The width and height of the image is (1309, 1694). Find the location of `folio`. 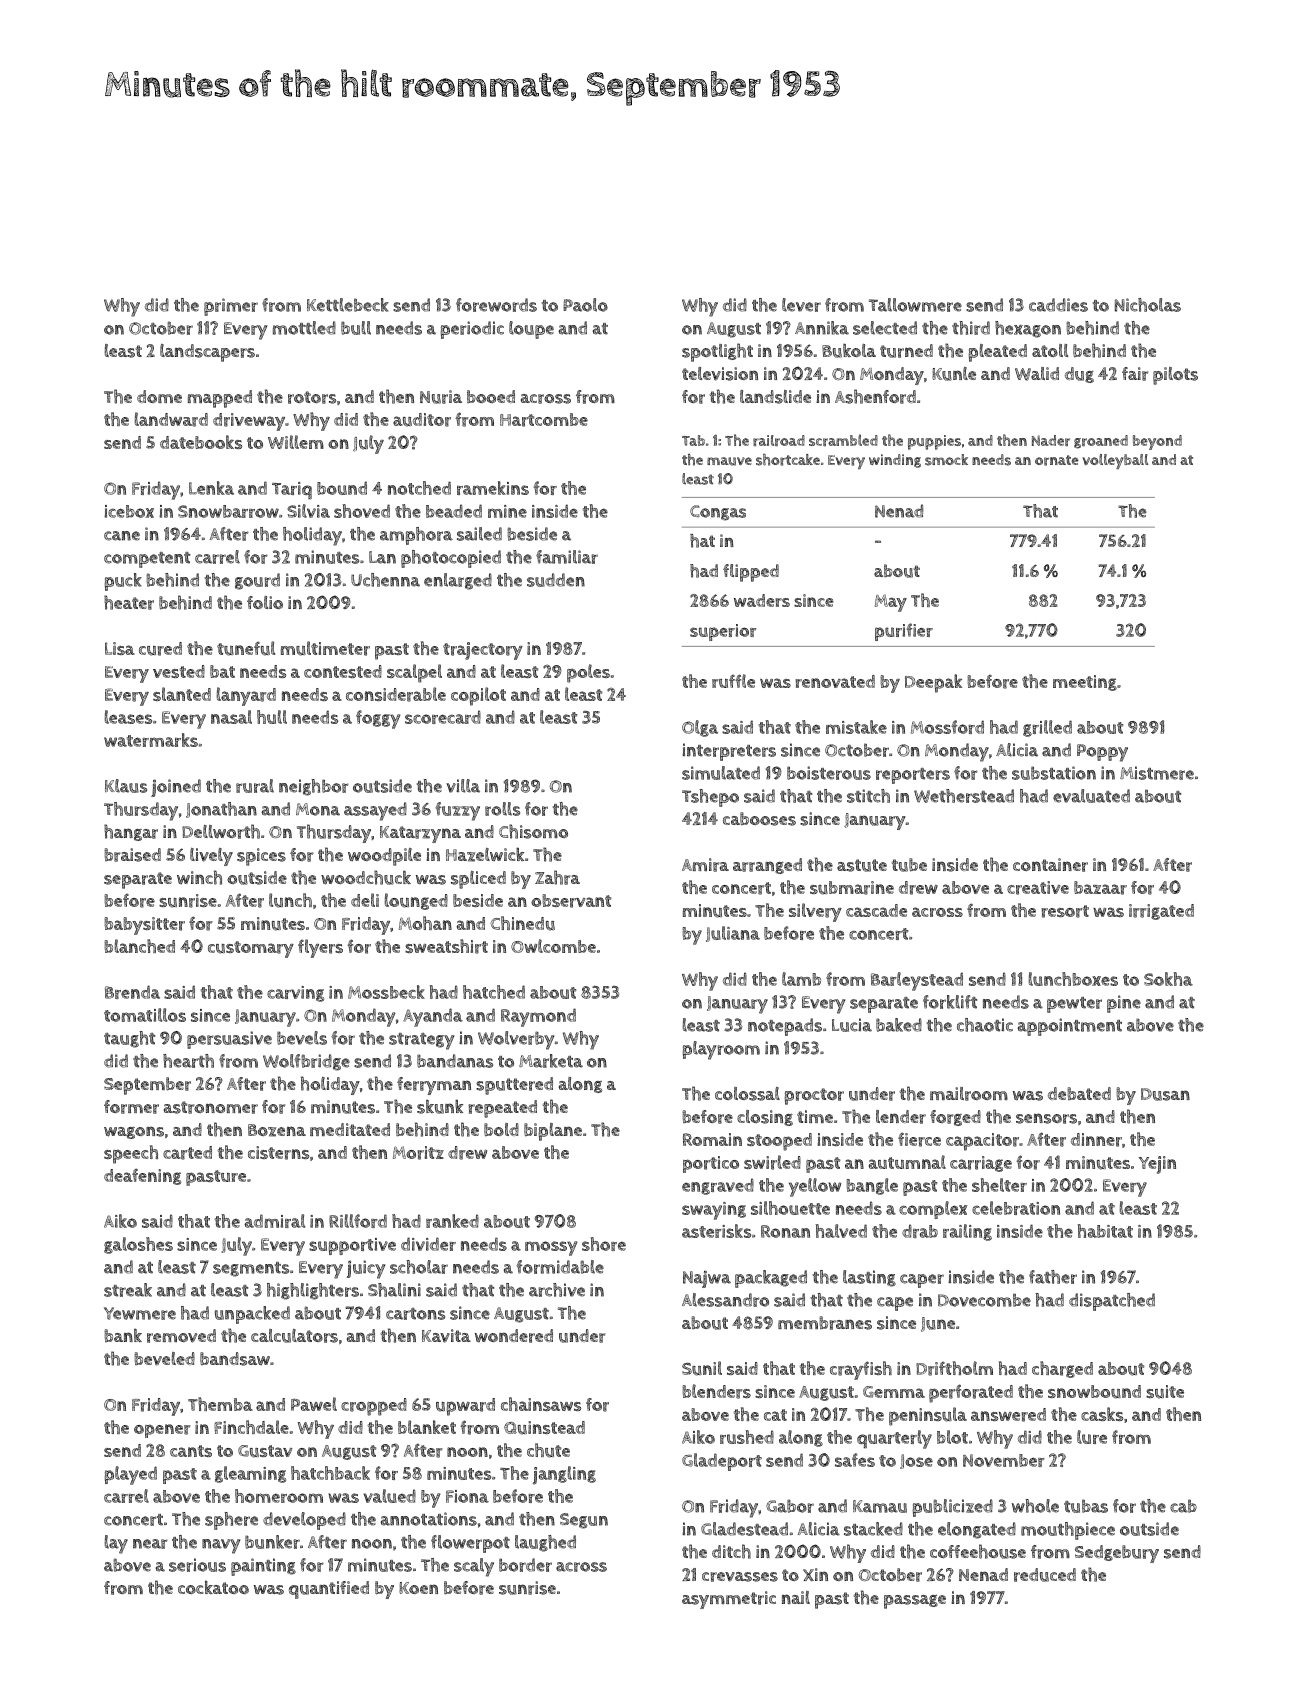

folio is located at coordinates (265, 602).
